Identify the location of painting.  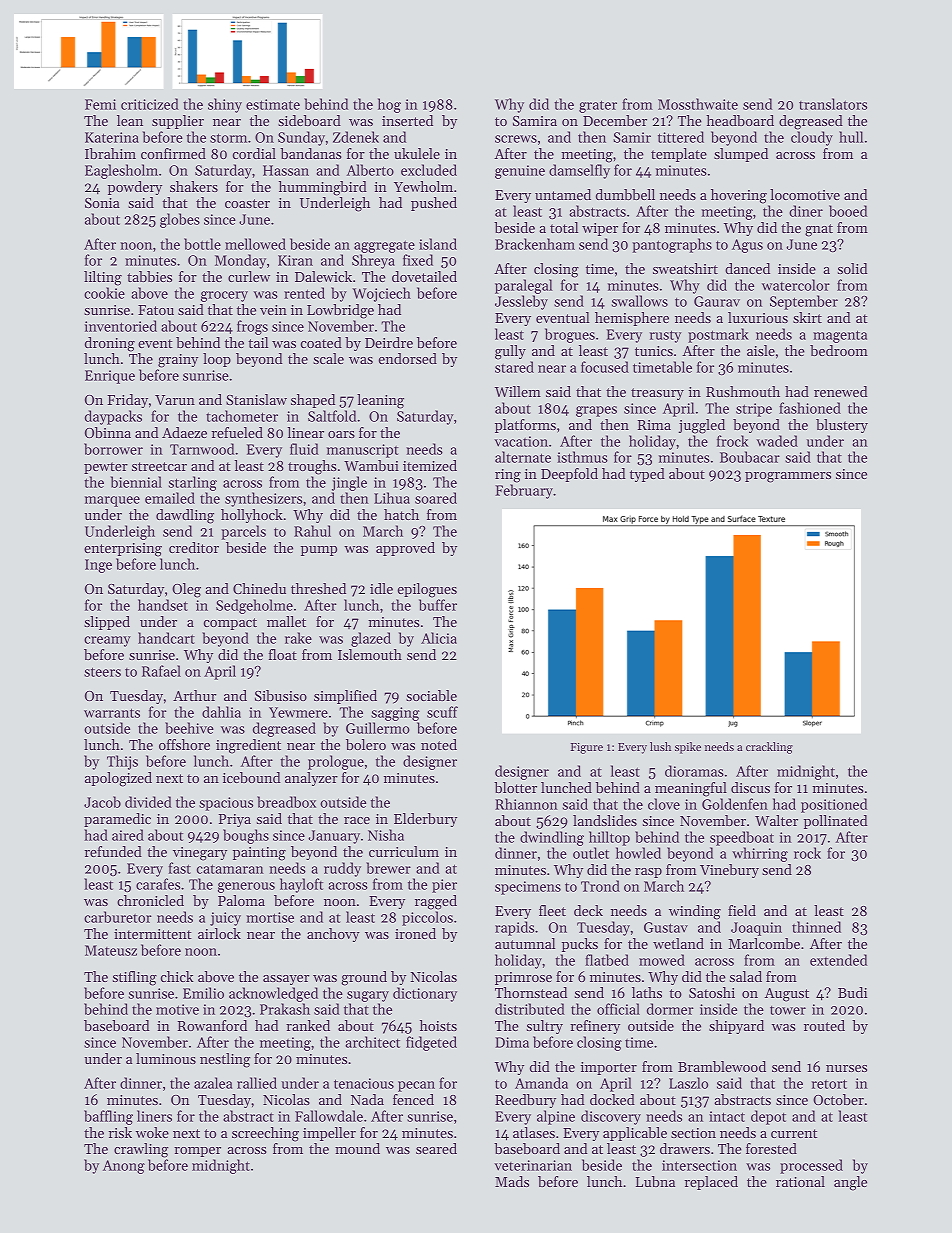
(259, 854).
